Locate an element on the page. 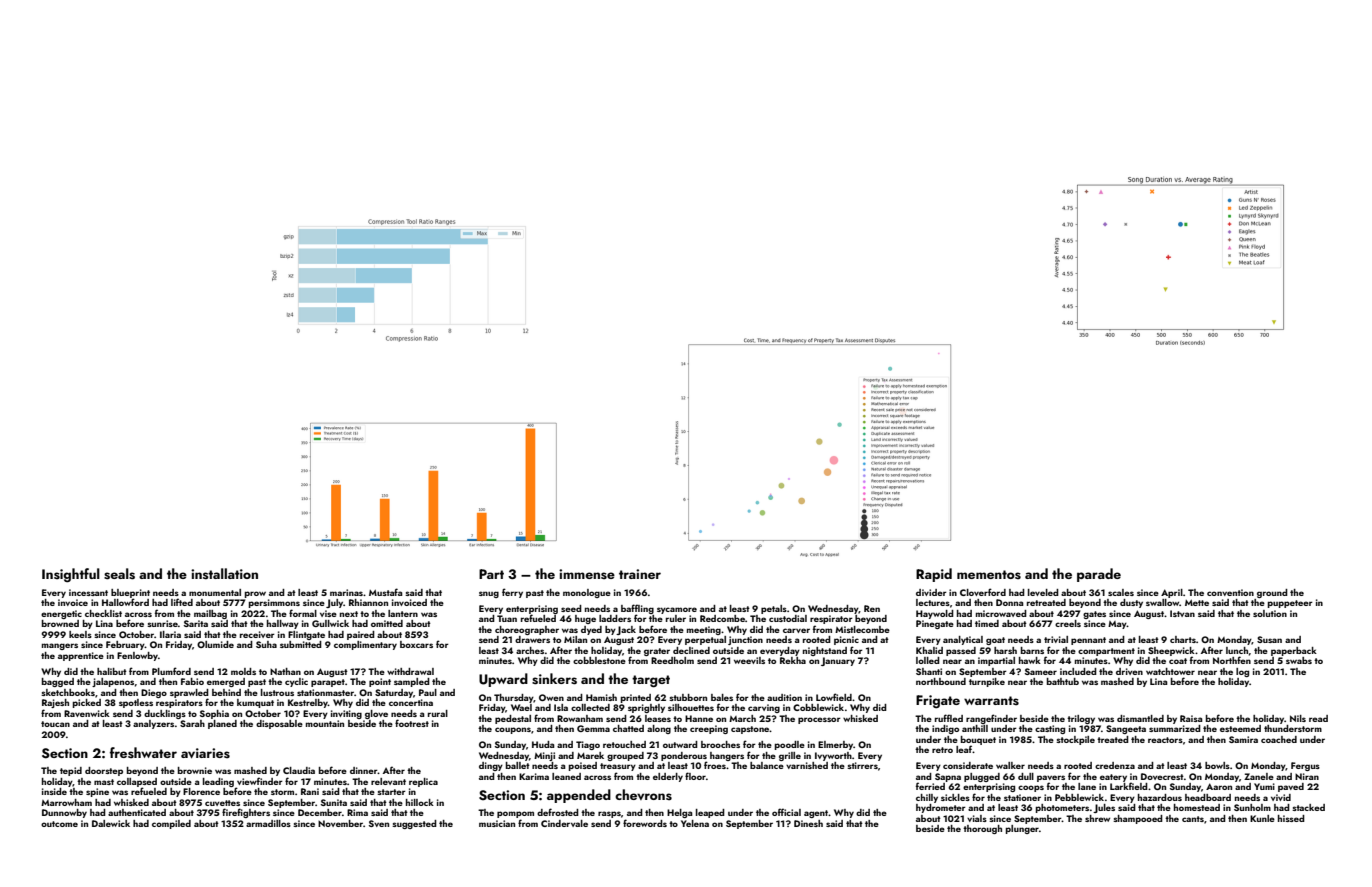  photometers is located at coordinates (1062, 808).
